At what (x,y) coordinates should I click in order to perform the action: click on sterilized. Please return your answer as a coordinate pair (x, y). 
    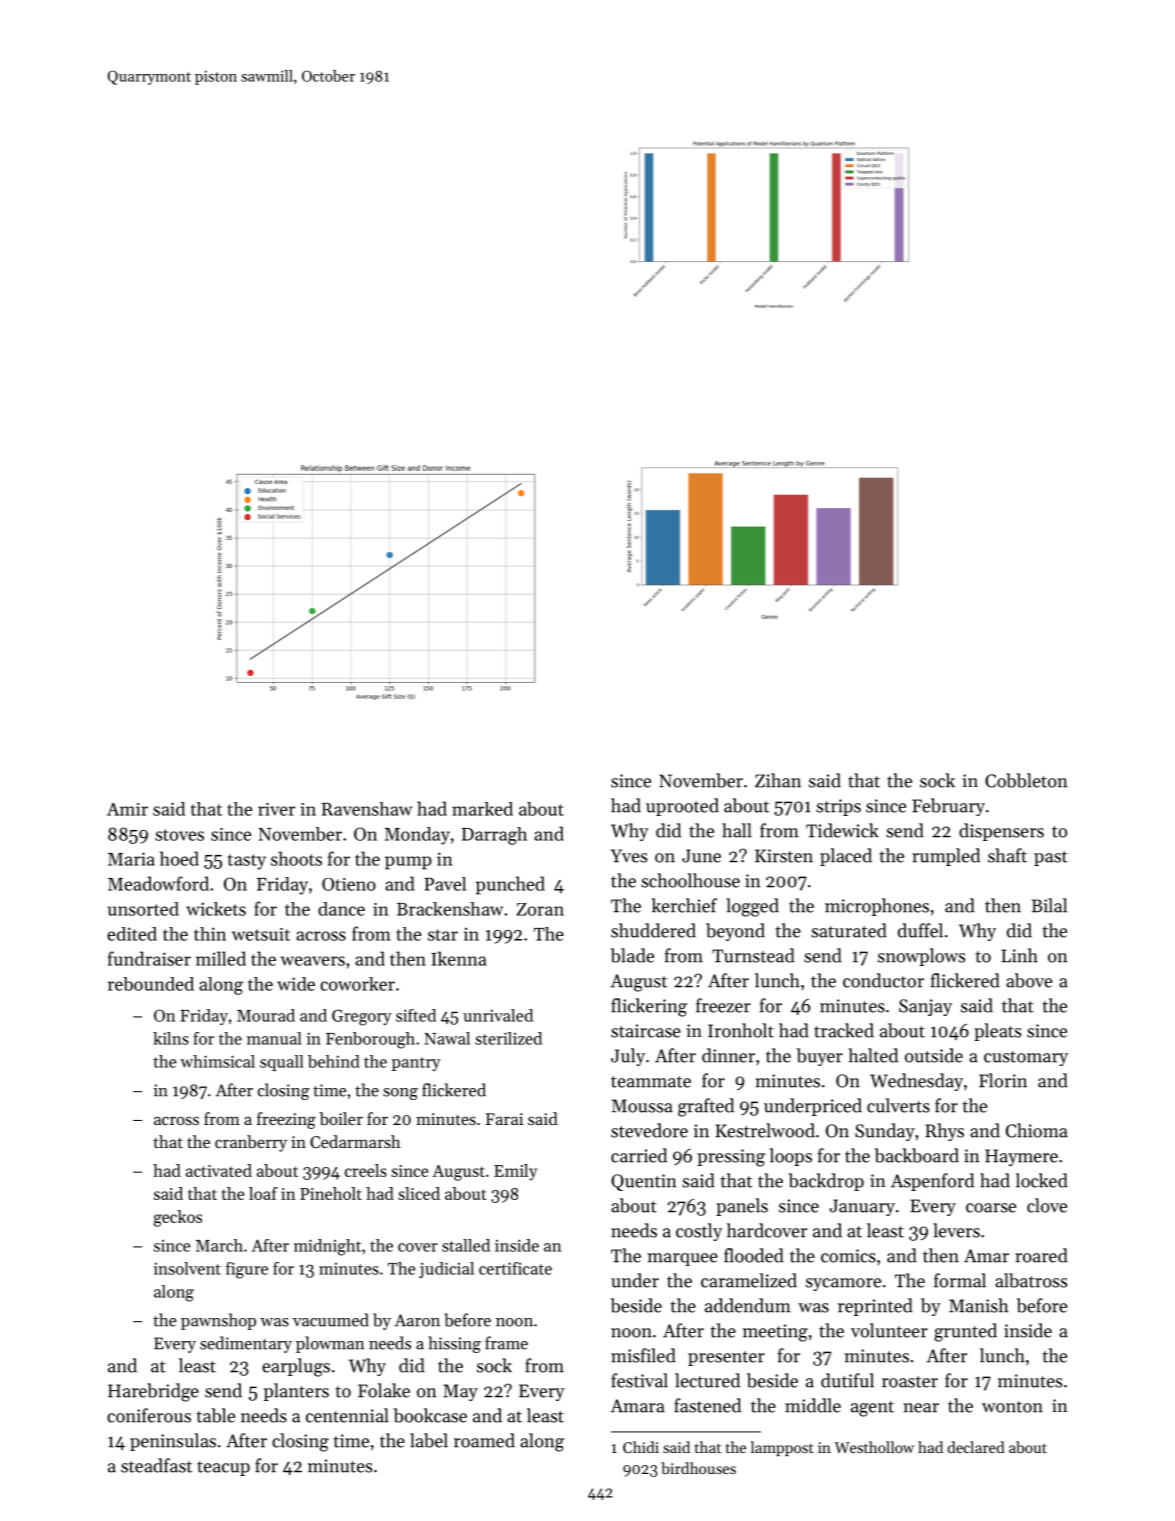
    Looking at the image, I should click on (508, 1038).
